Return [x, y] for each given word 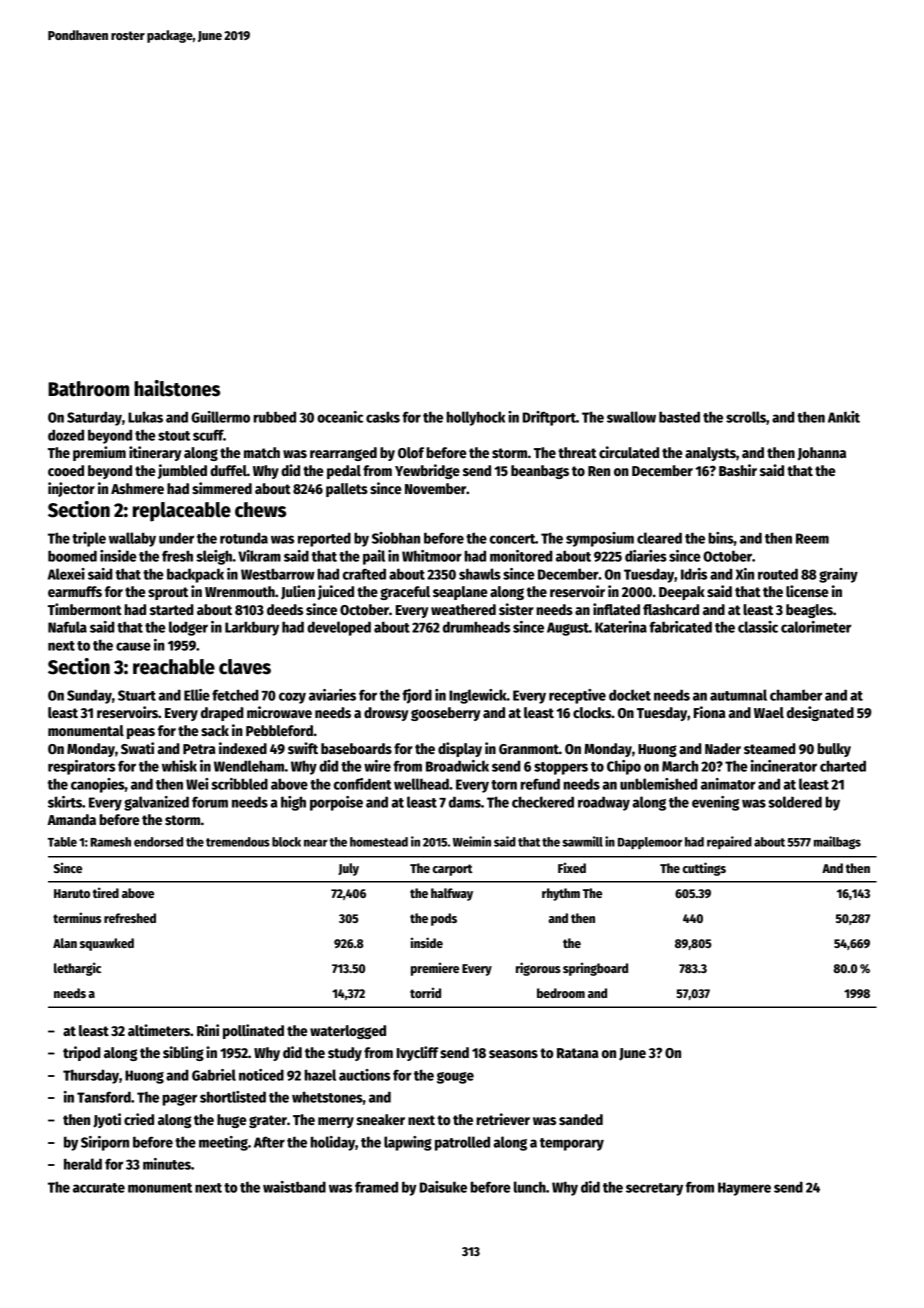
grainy [838, 575]
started [172, 609]
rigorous [538, 969]
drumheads [476, 627]
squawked [107, 944]
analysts [710, 454]
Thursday [91, 1076]
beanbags [540, 472]
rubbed [275, 417]
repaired [729, 842]
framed [376, 1187]
